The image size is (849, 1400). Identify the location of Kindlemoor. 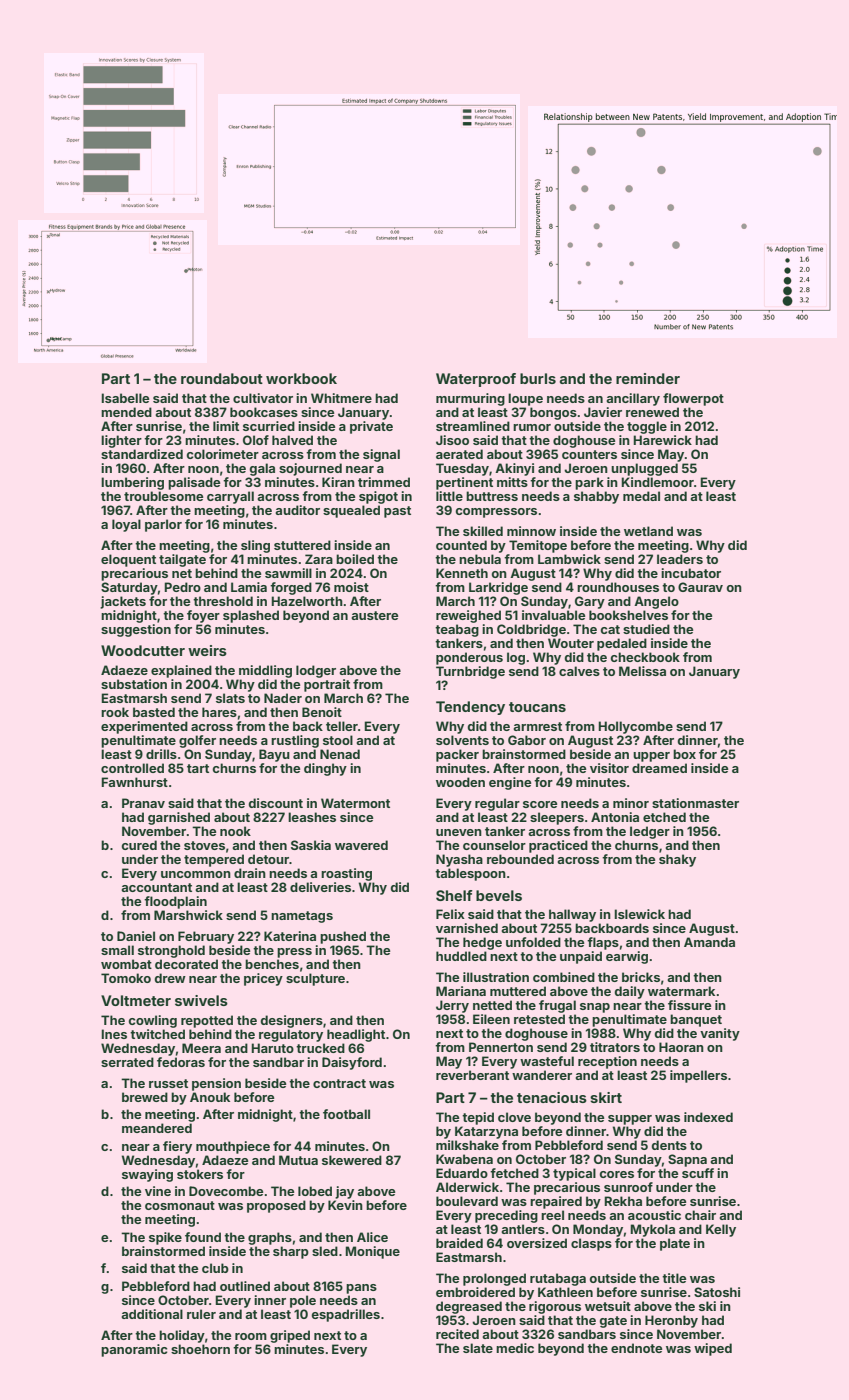
(658, 482).
